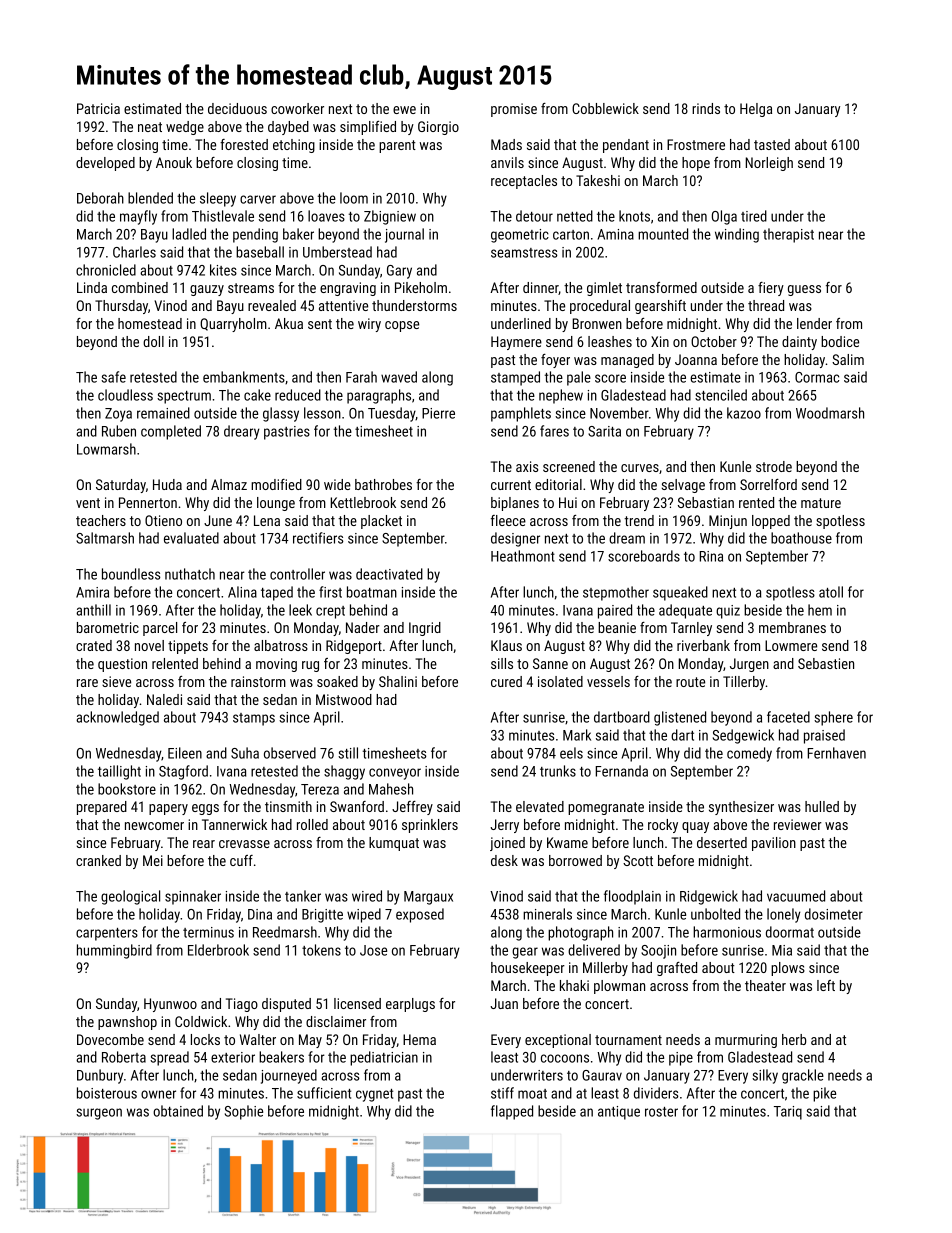  I want to click on anvils, so click(507, 162).
